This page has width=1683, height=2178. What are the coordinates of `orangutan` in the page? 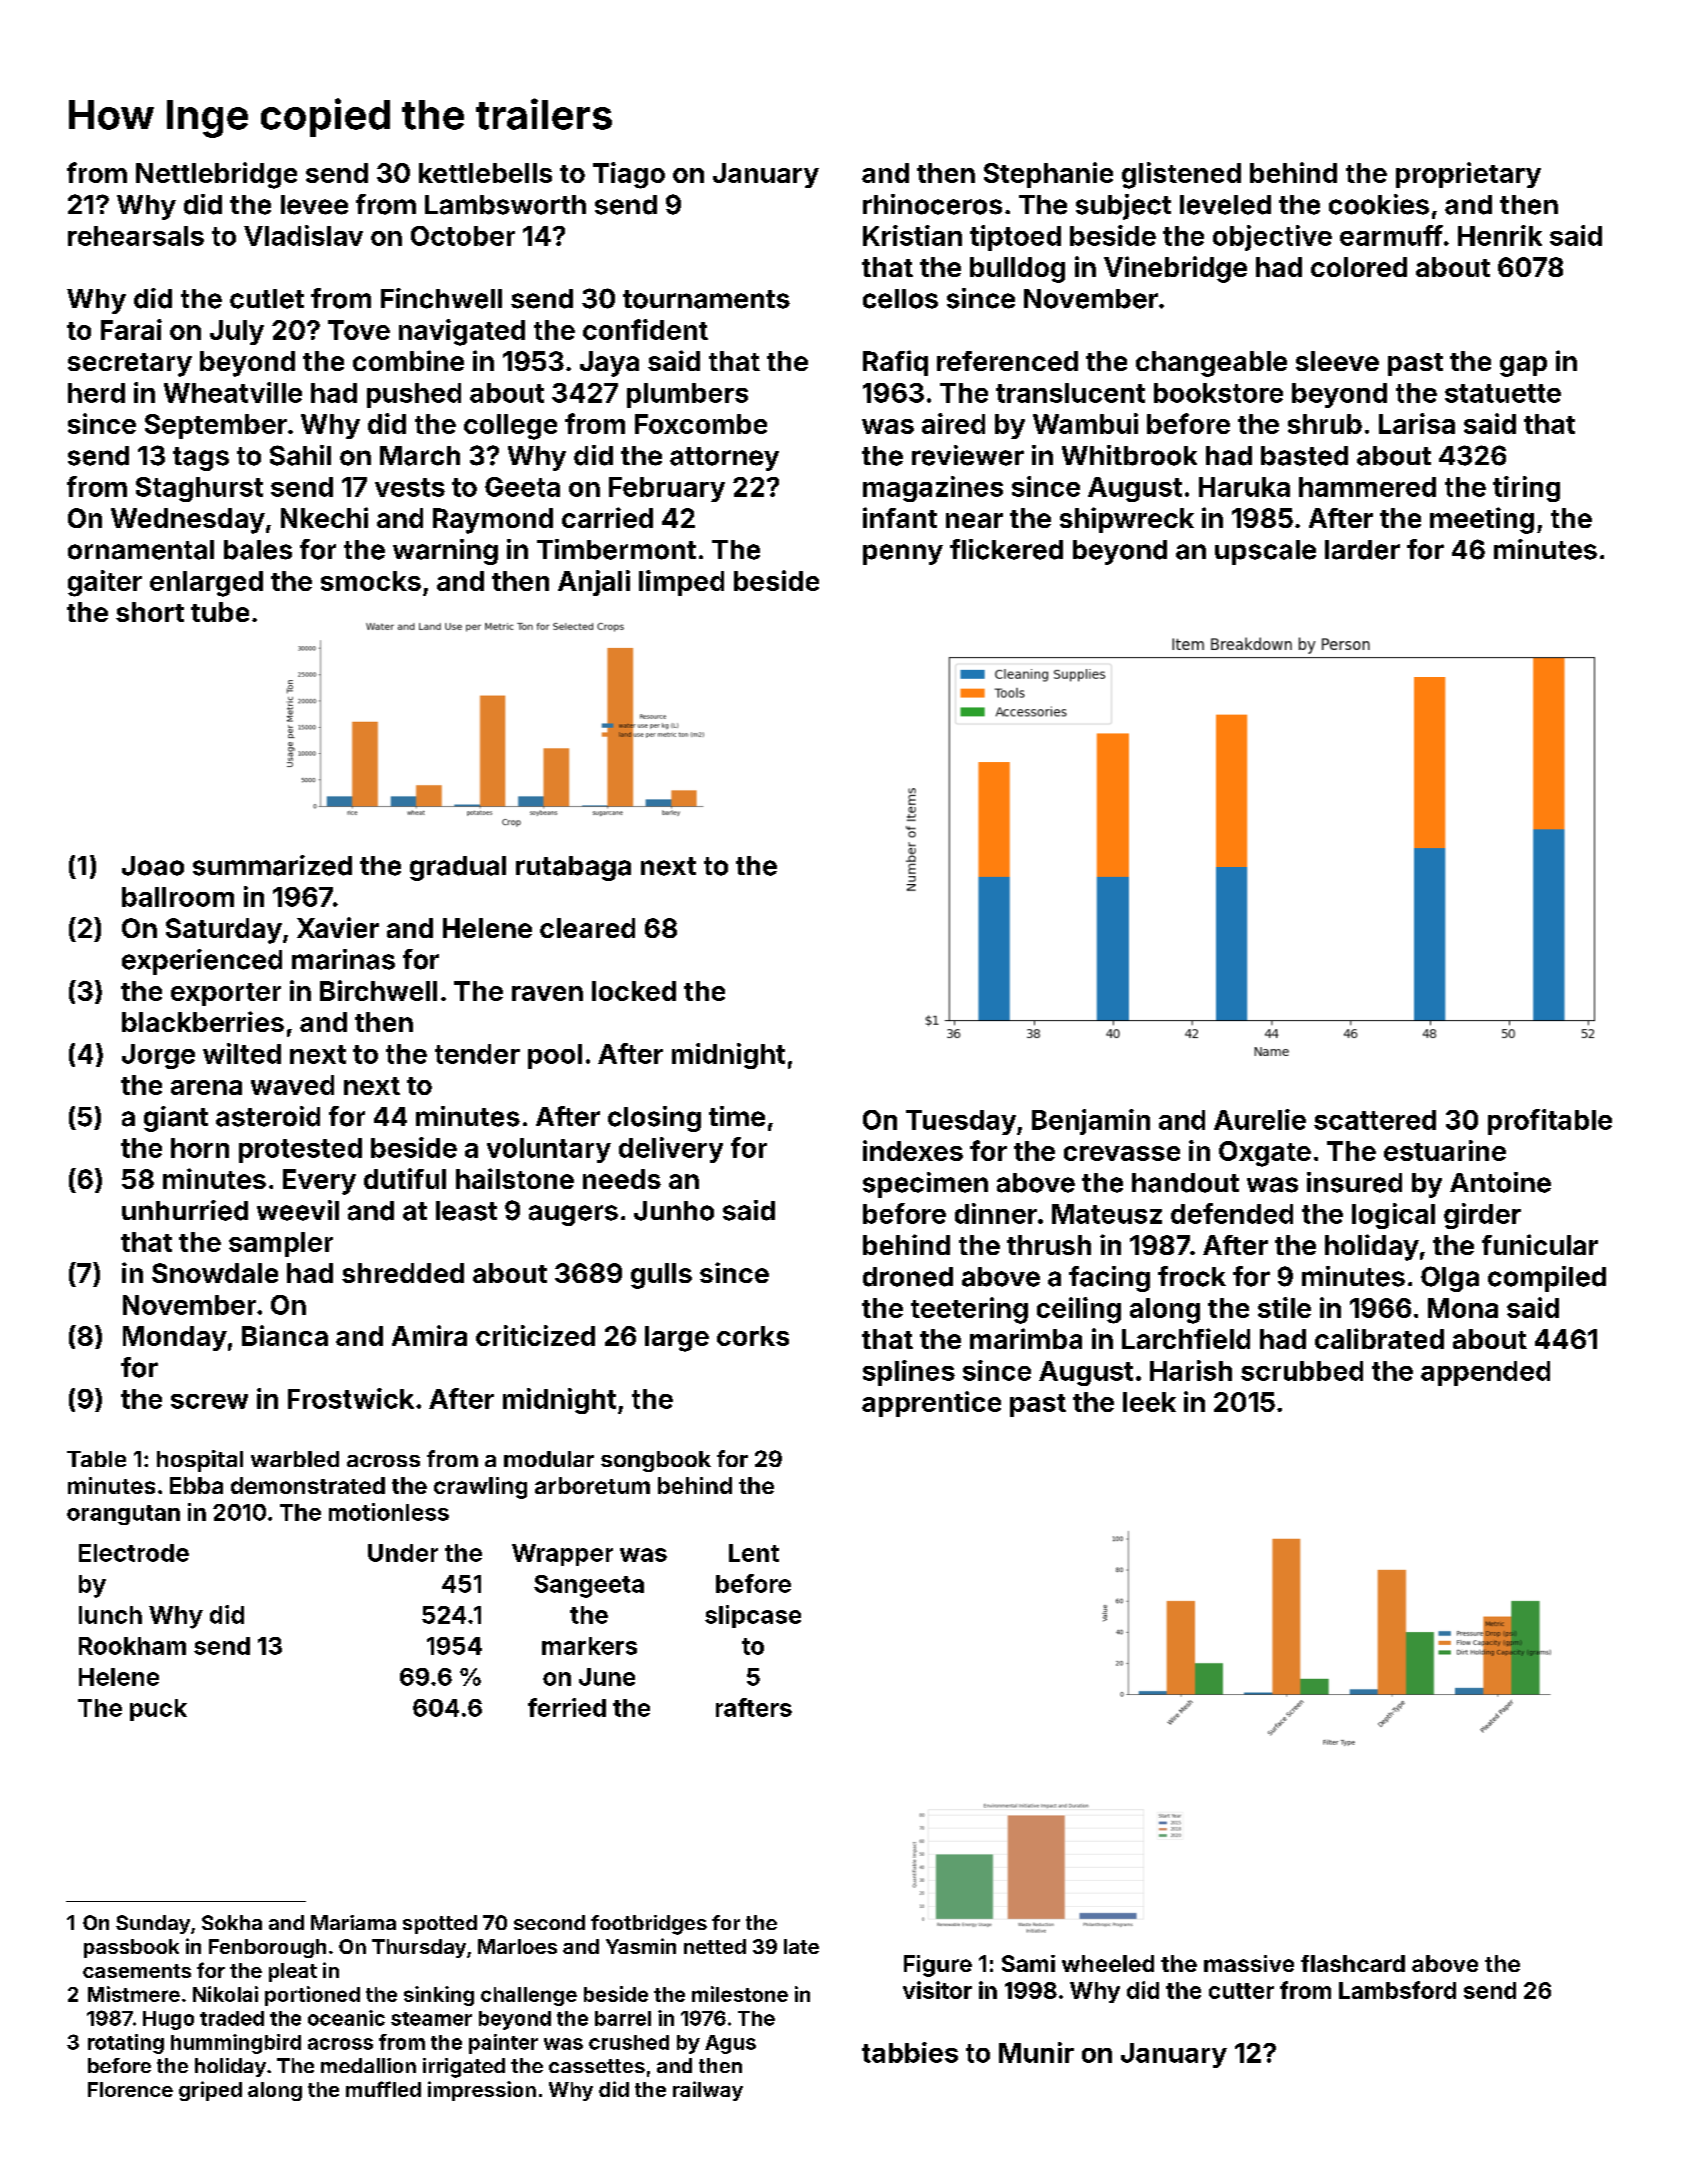 It's located at (123, 1515).
